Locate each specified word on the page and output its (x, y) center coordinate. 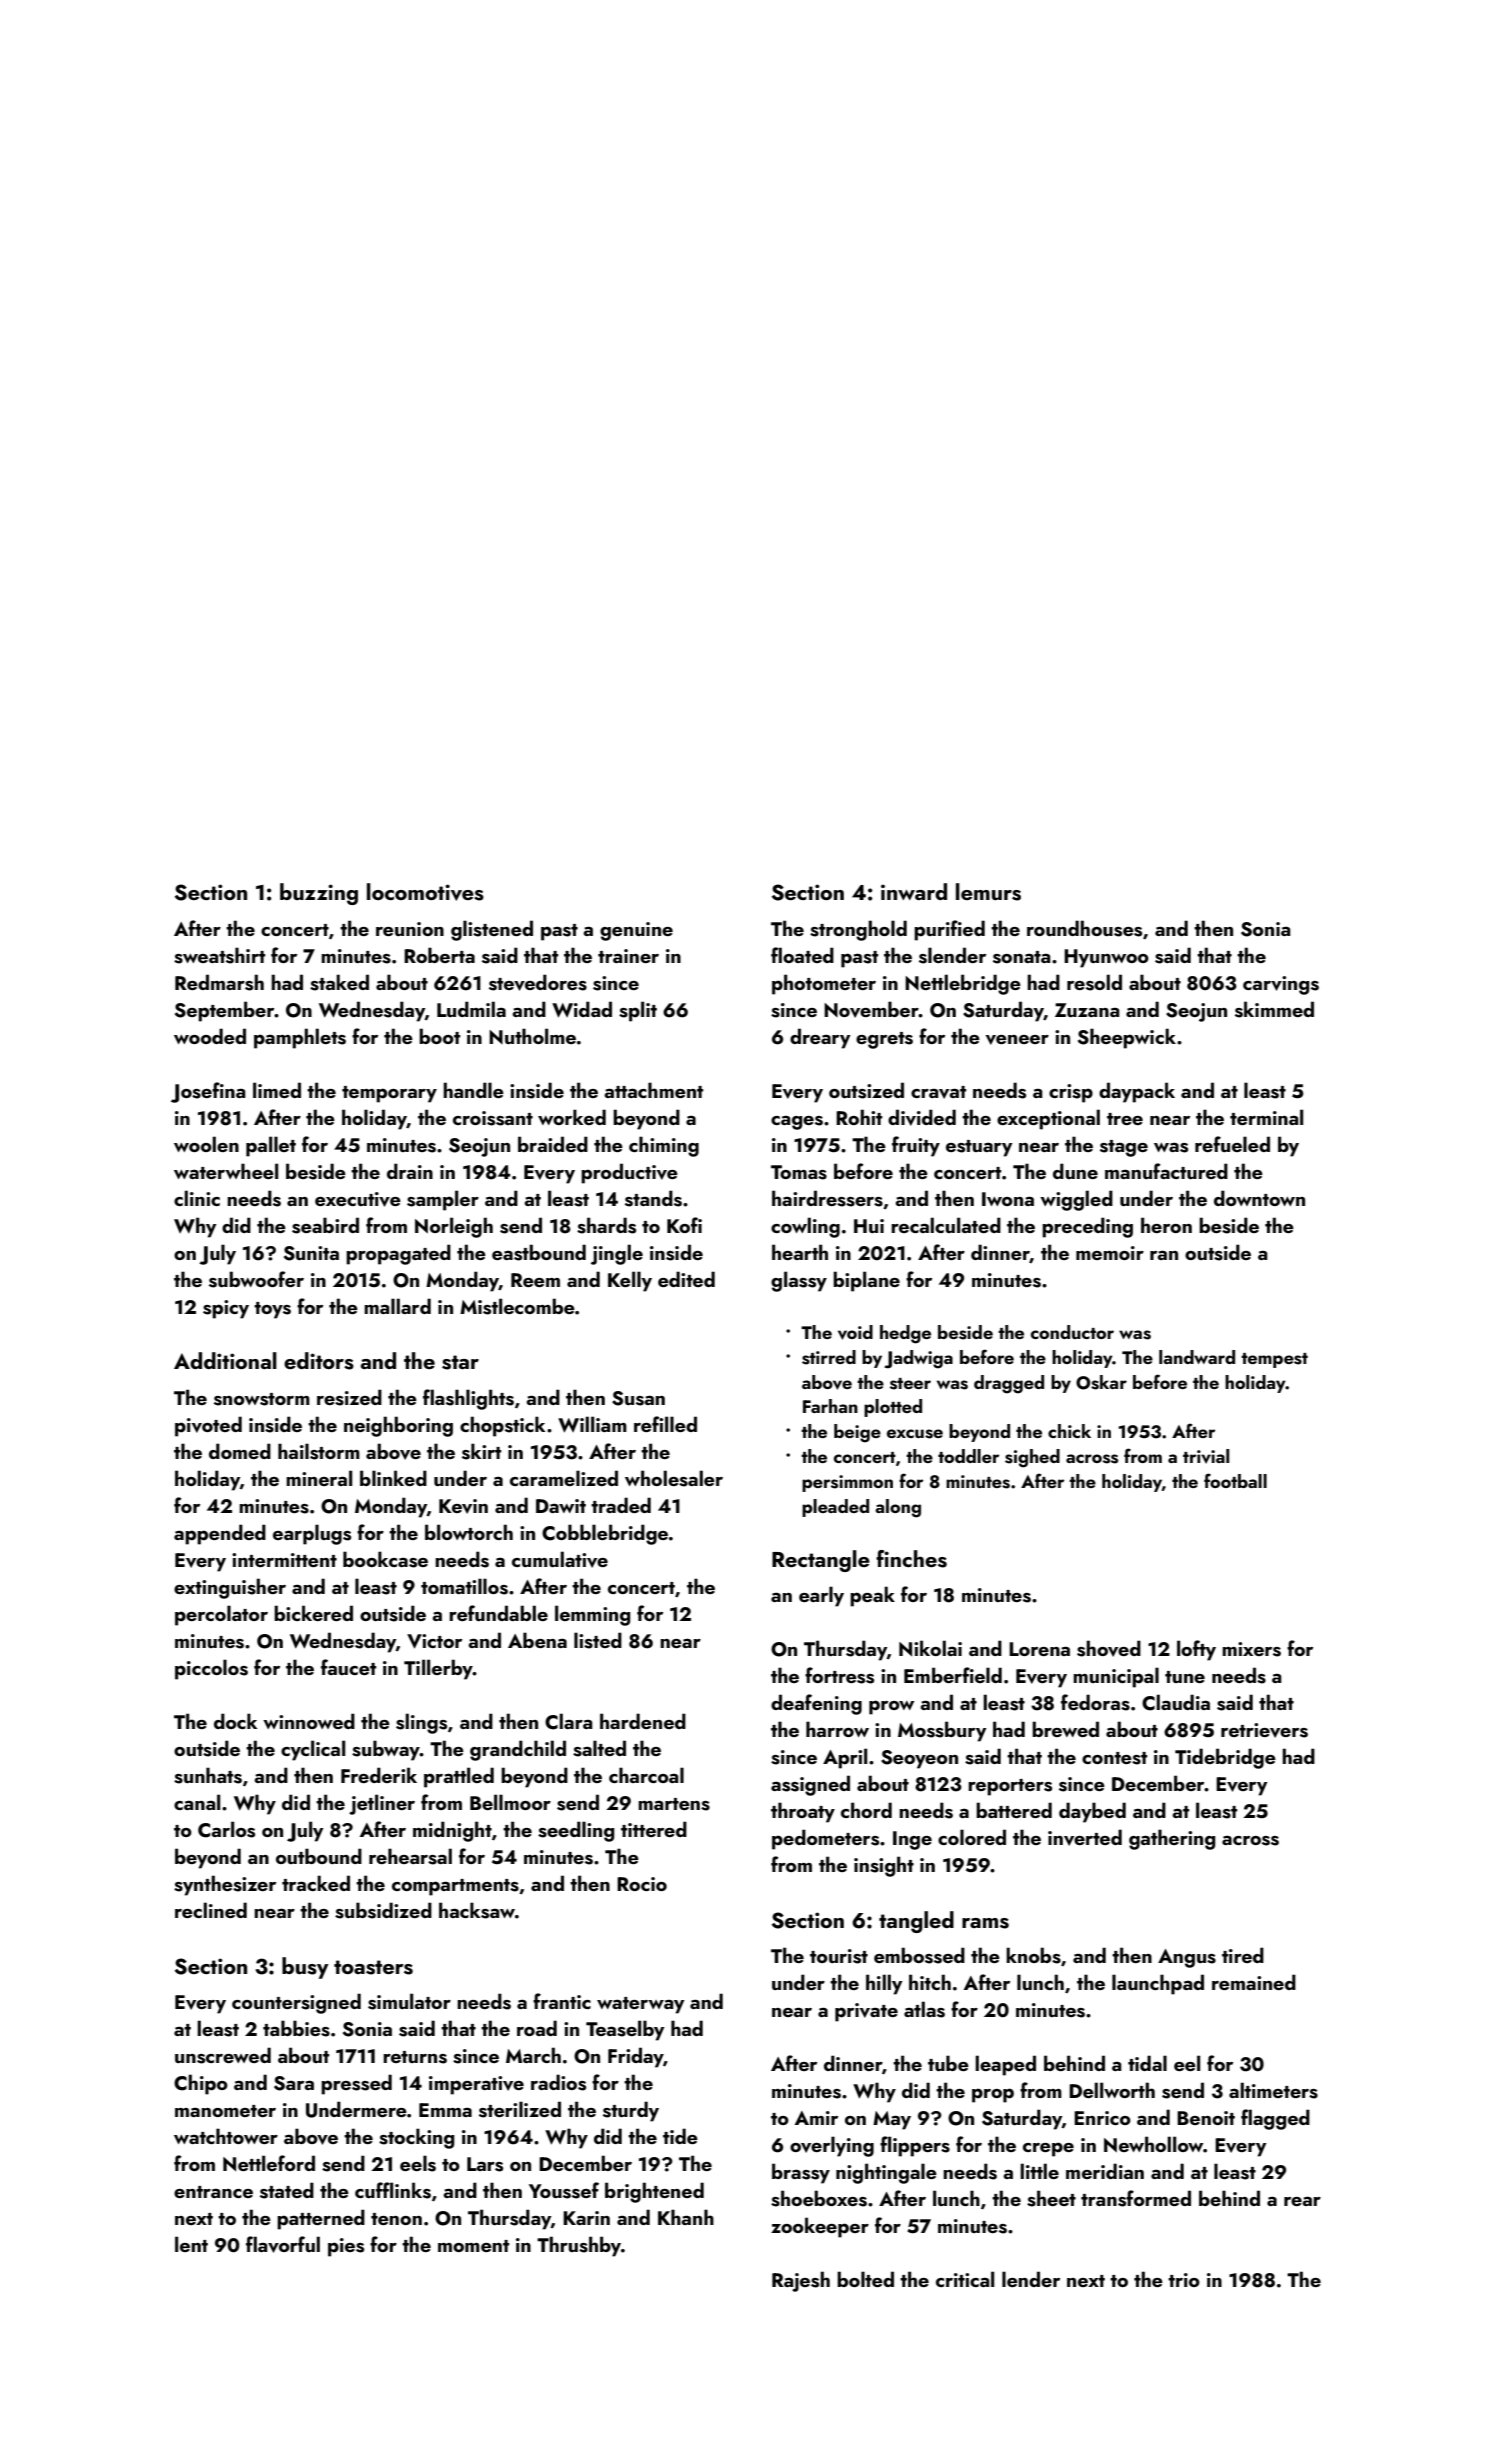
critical (965, 2279)
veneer (1017, 1040)
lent (191, 2244)
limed (277, 1090)
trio (1184, 2280)
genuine (636, 931)
